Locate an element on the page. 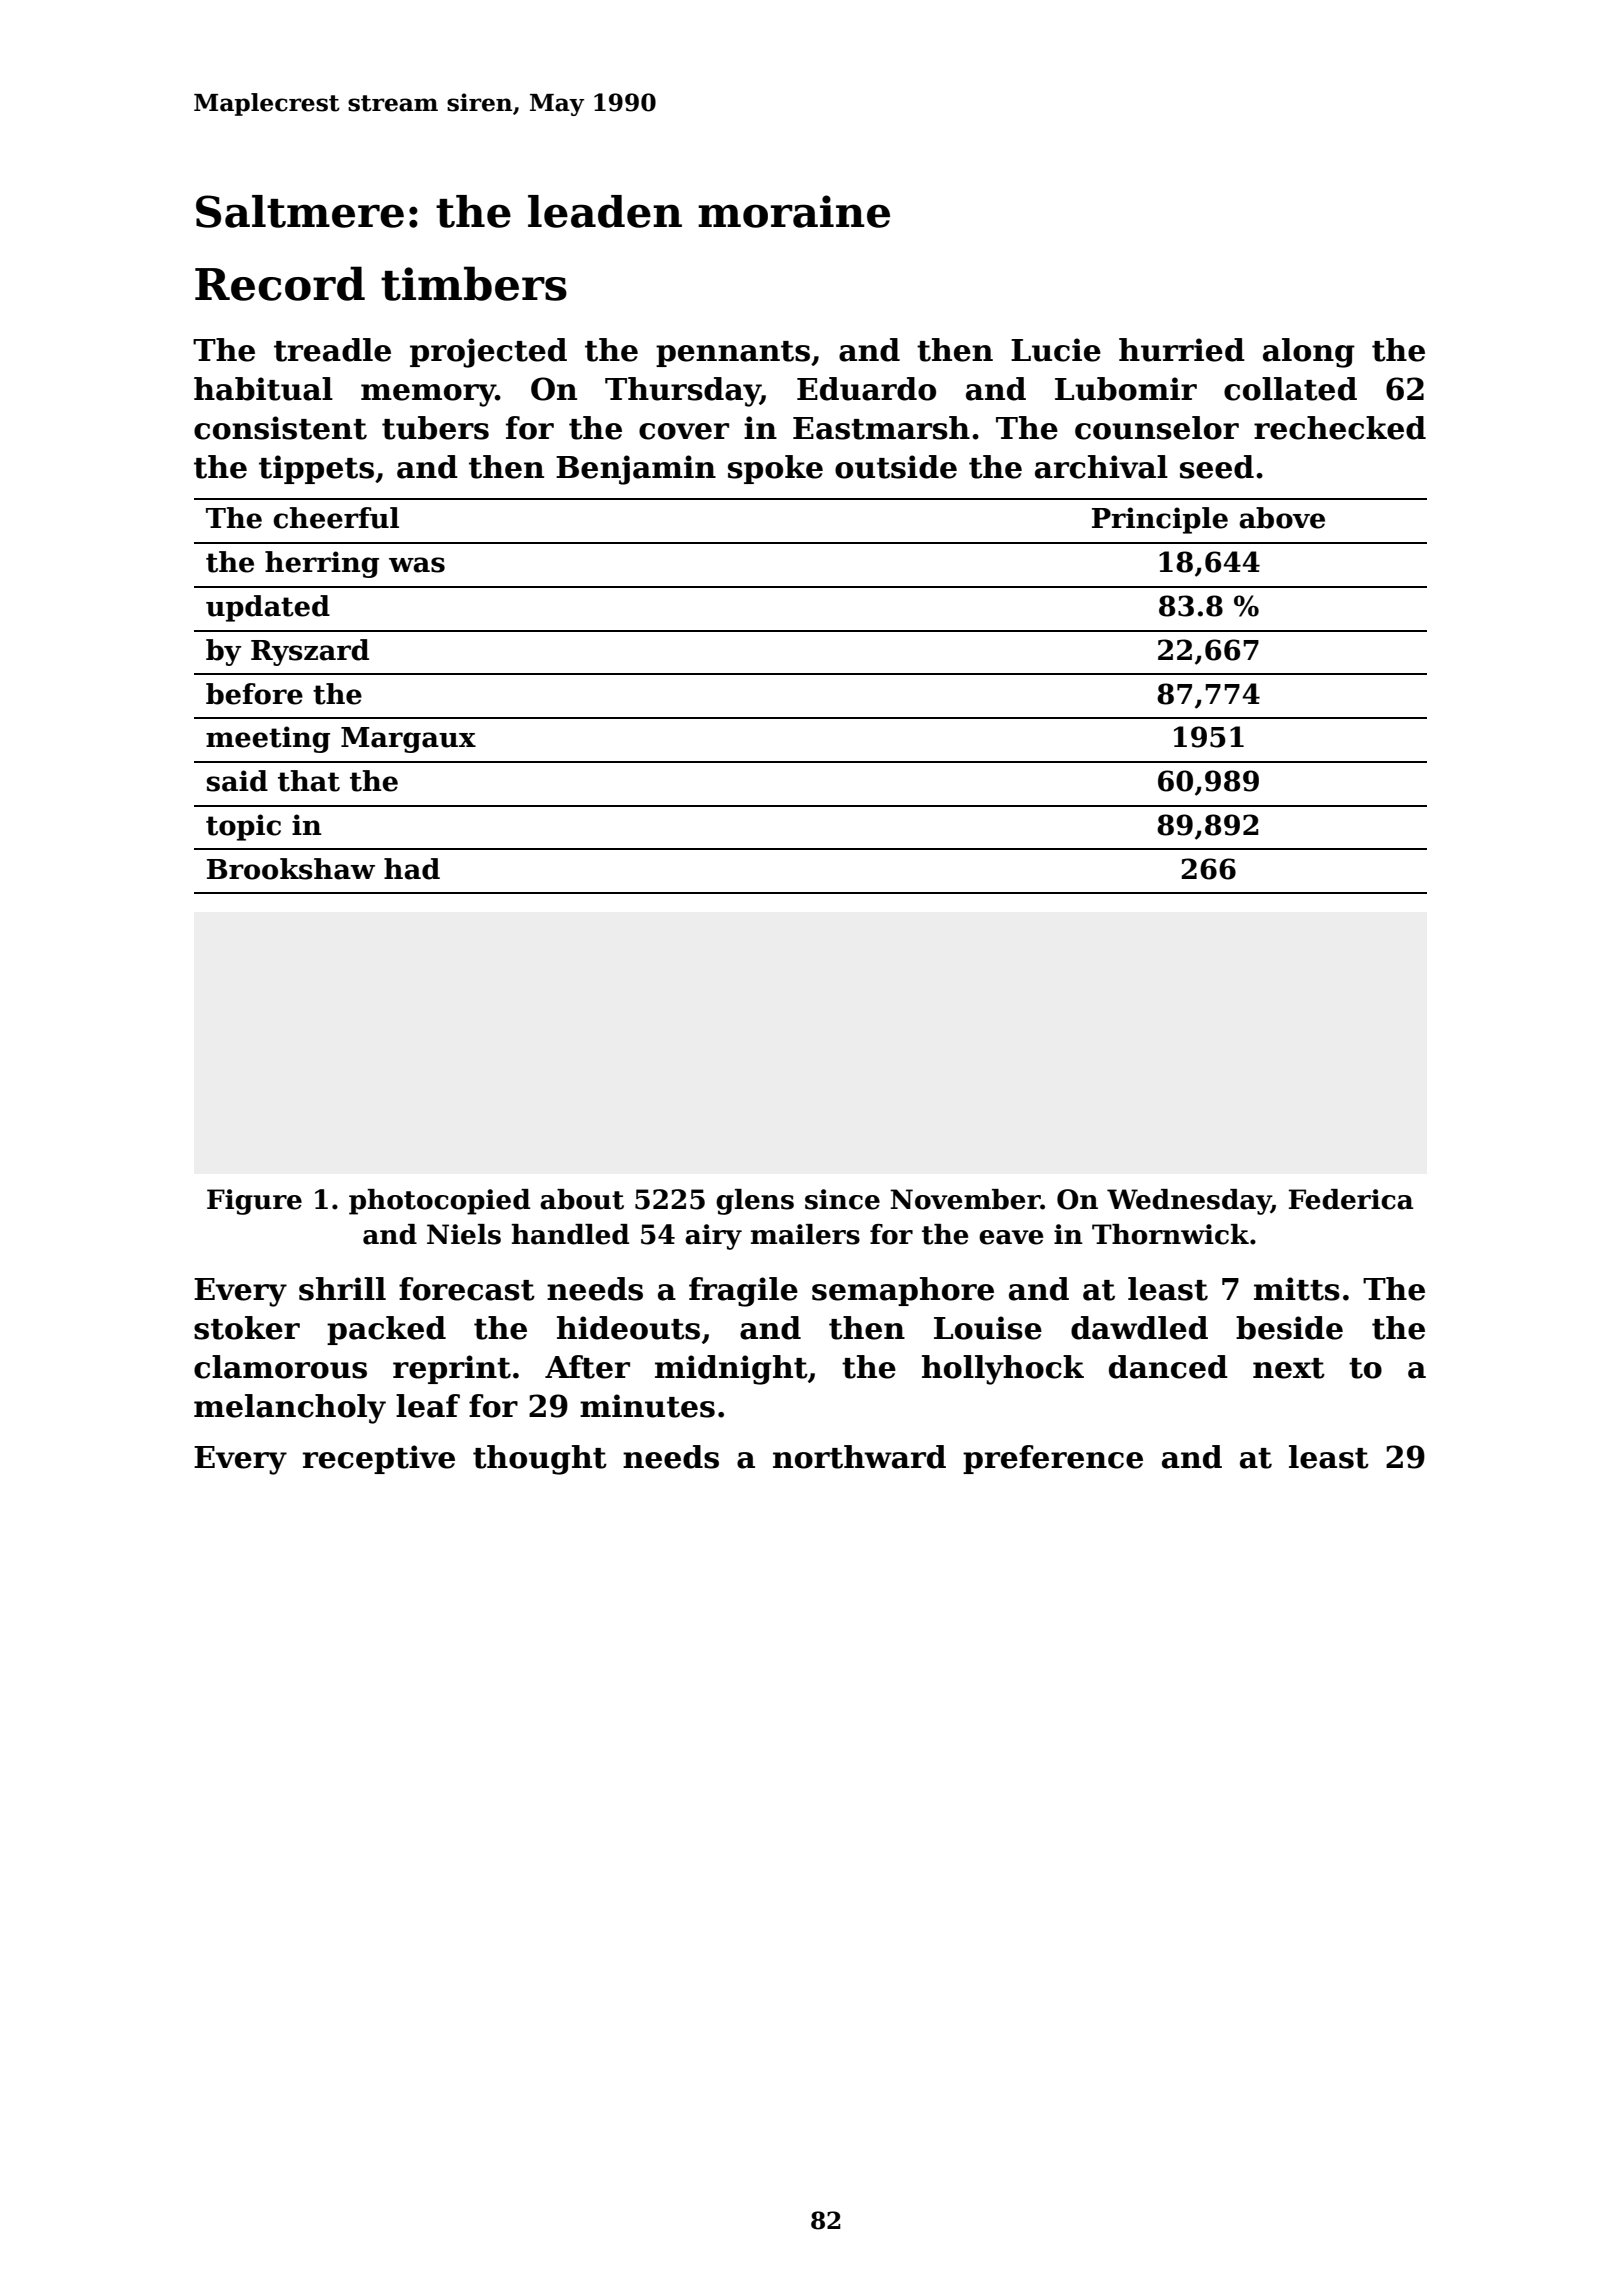  Federica is located at coordinates (1351, 1199).
